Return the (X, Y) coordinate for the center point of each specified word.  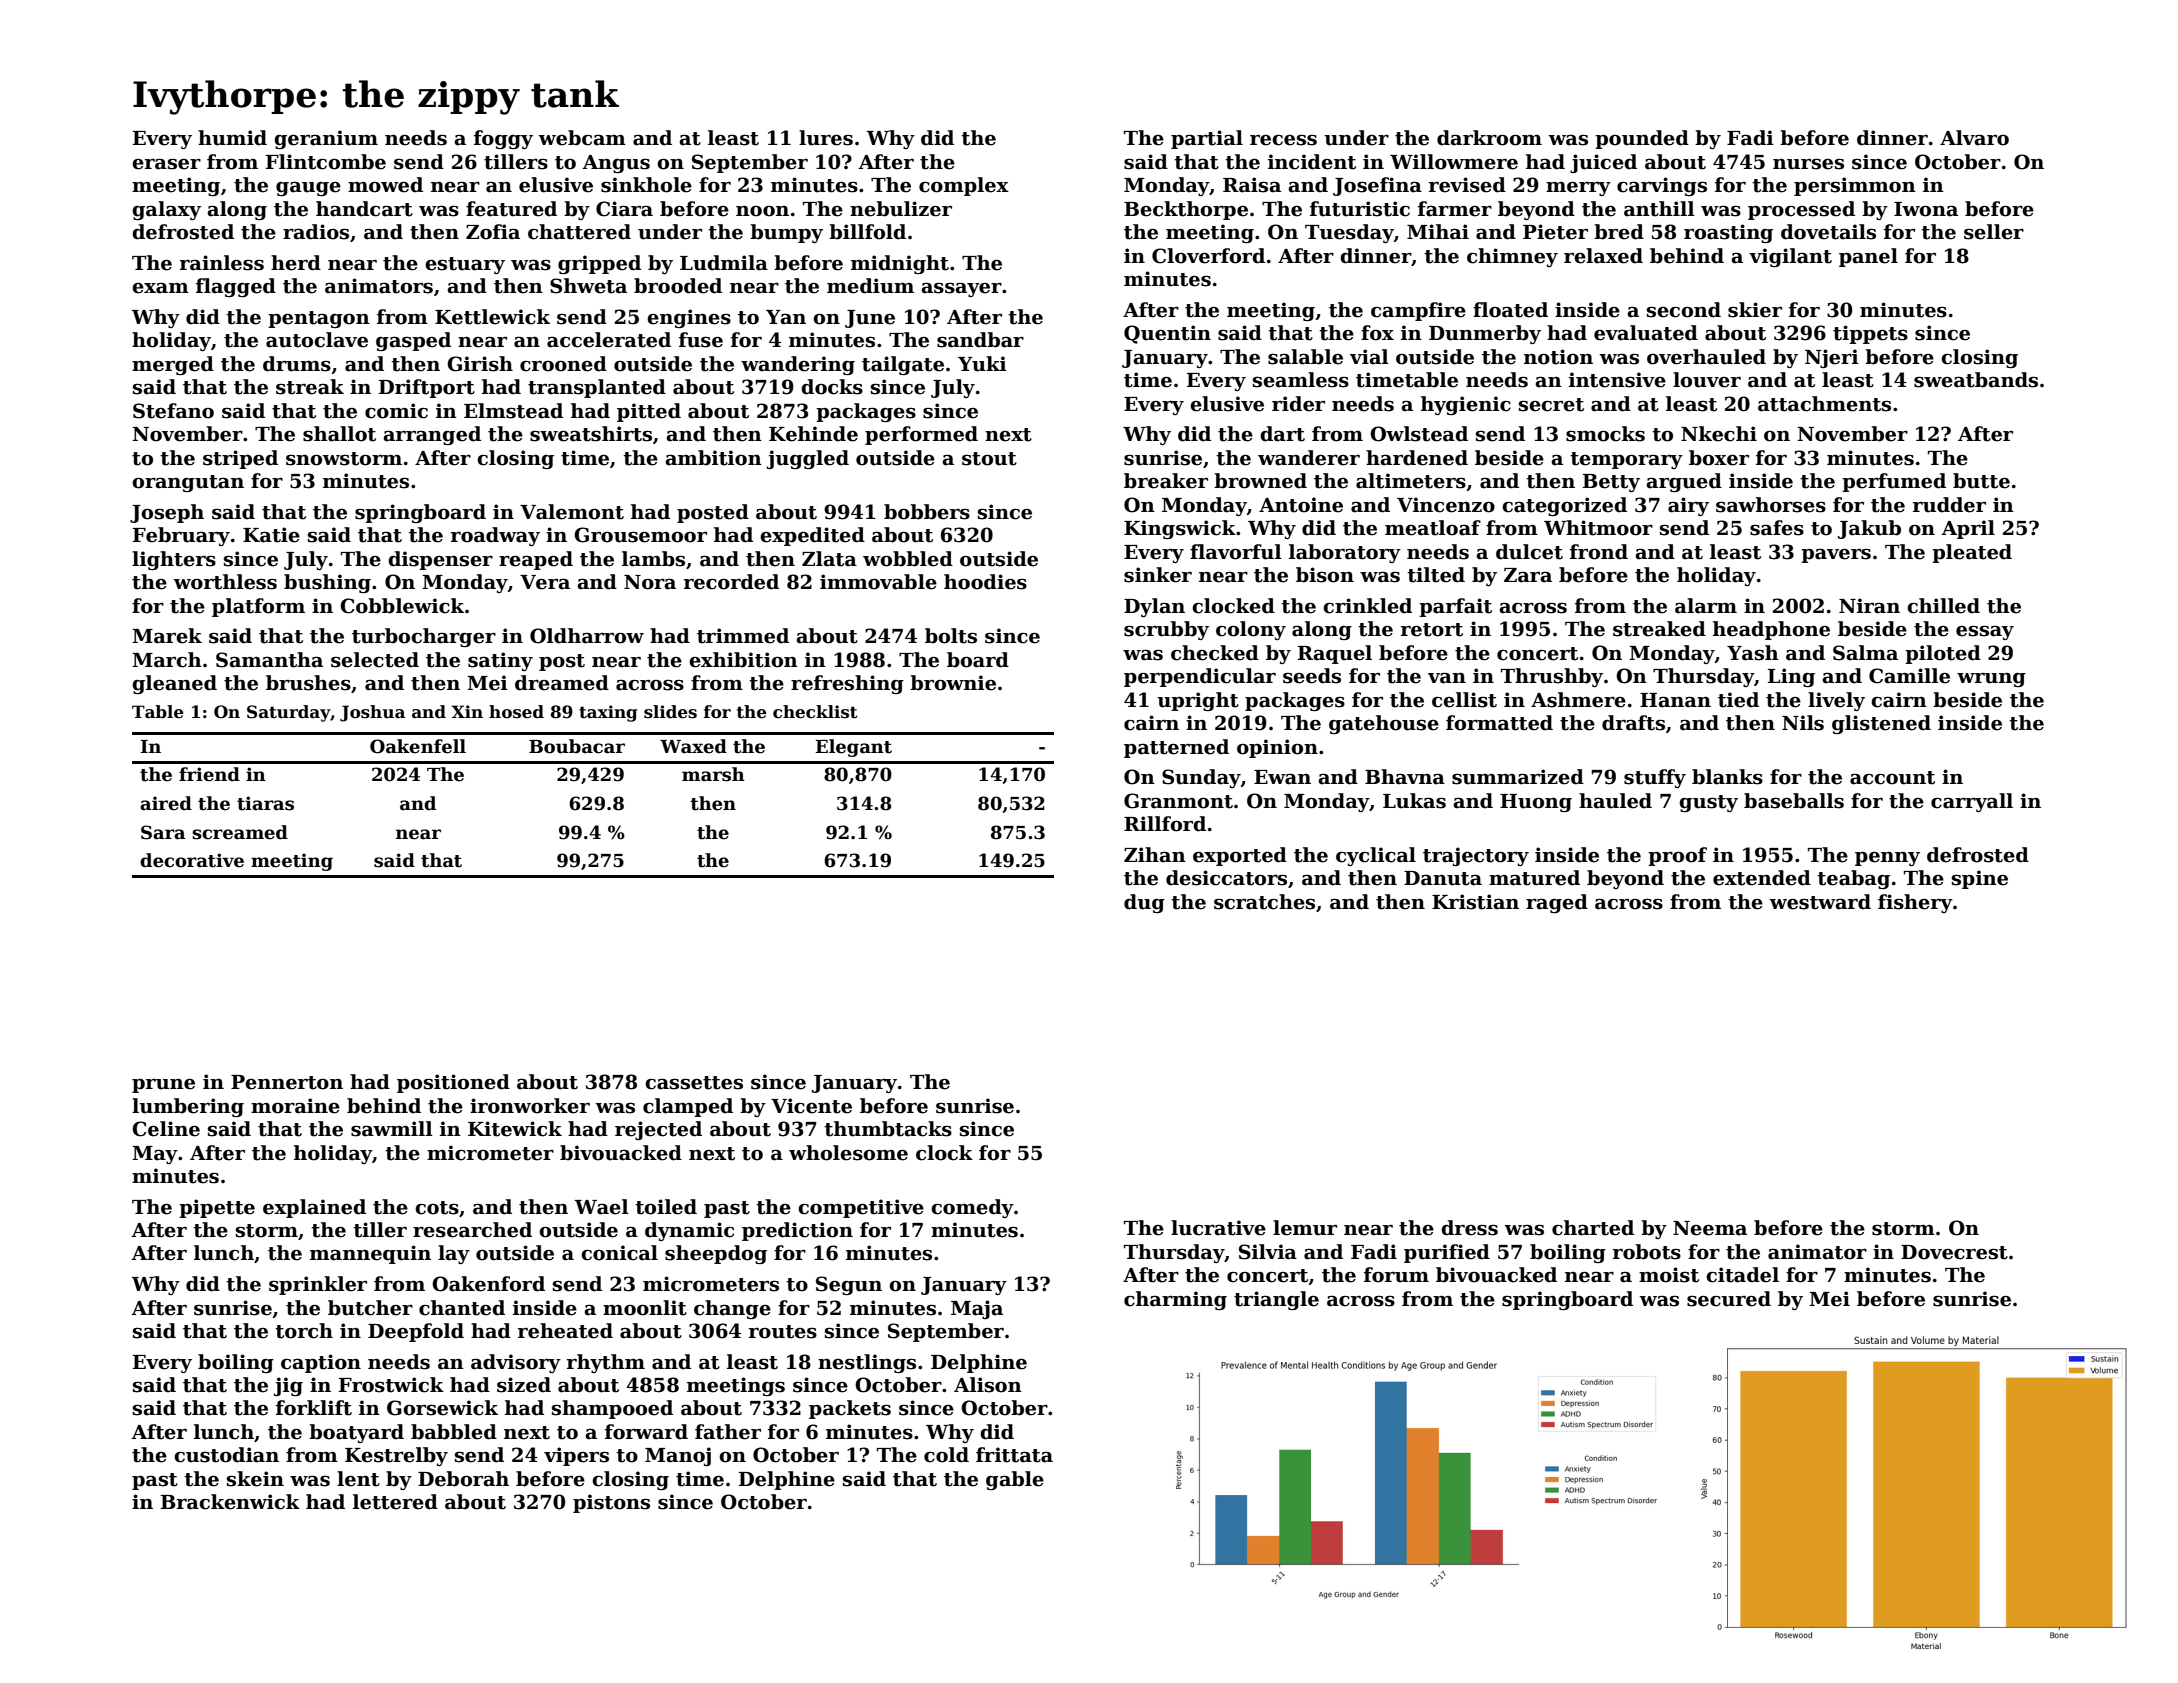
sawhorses (1771, 505)
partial (1207, 139)
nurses (1808, 164)
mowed (385, 185)
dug (1144, 903)
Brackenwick (230, 1502)
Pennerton (287, 1082)
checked (1215, 653)
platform (258, 607)
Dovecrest (1954, 1252)
